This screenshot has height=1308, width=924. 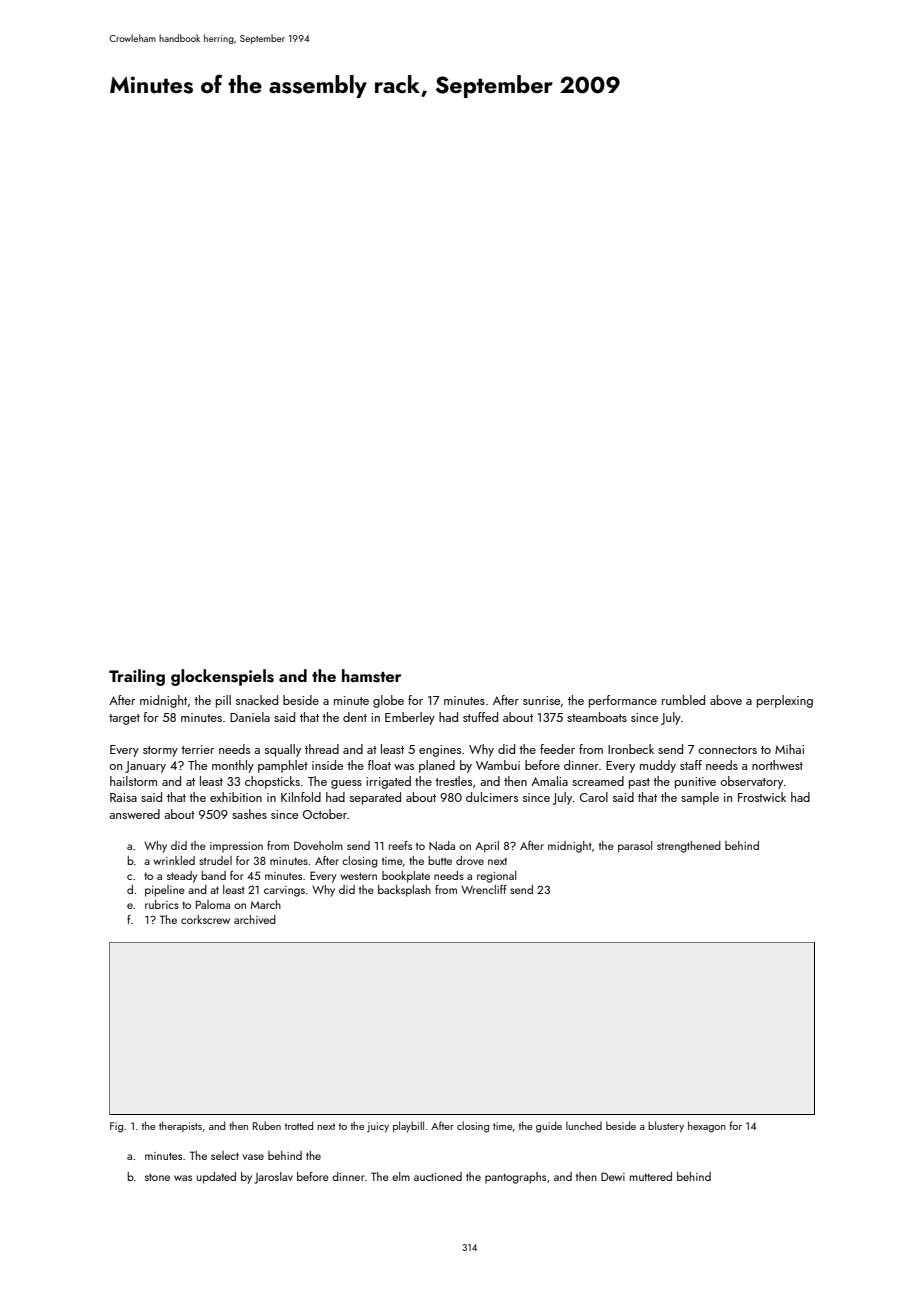 What do you see at coordinates (137, 677) in the screenshot?
I see `Trailing` at bounding box center [137, 677].
